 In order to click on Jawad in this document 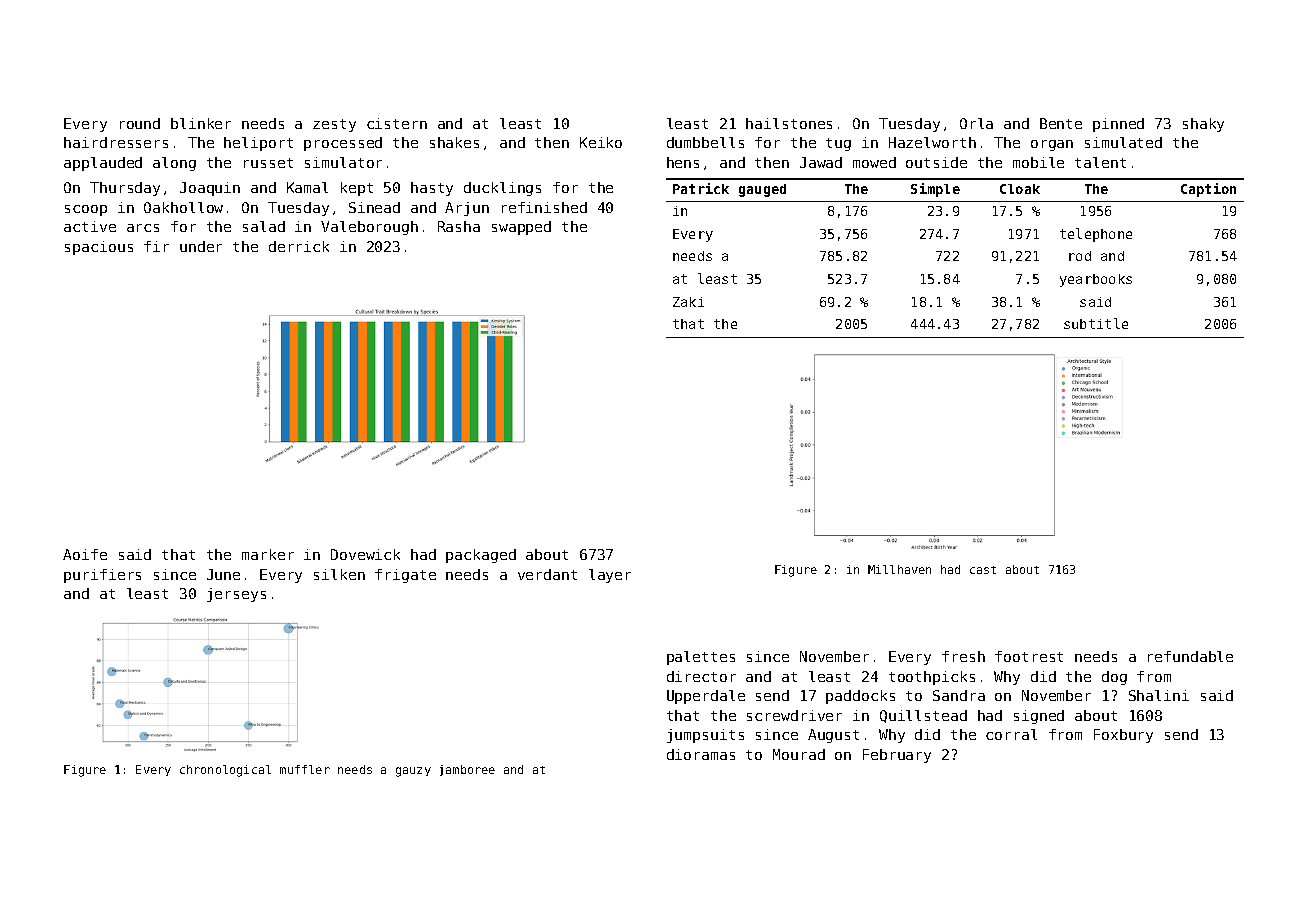, I will do `click(821, 162)`.
